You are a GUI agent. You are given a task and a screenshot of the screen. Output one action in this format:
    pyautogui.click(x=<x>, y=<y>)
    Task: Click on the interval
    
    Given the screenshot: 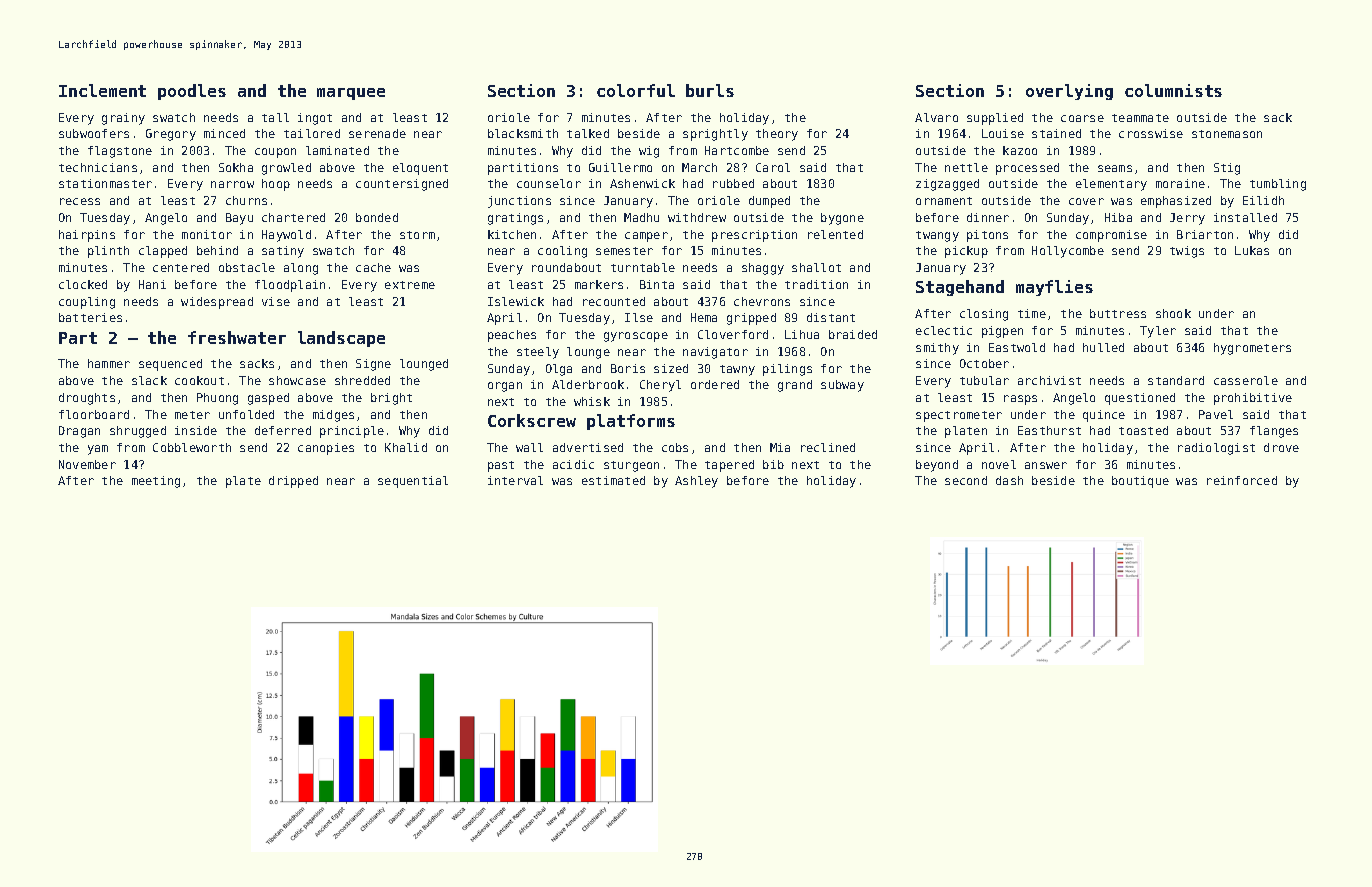 What is the action you would take?
    pyautogui.click(x=515, y=480)
